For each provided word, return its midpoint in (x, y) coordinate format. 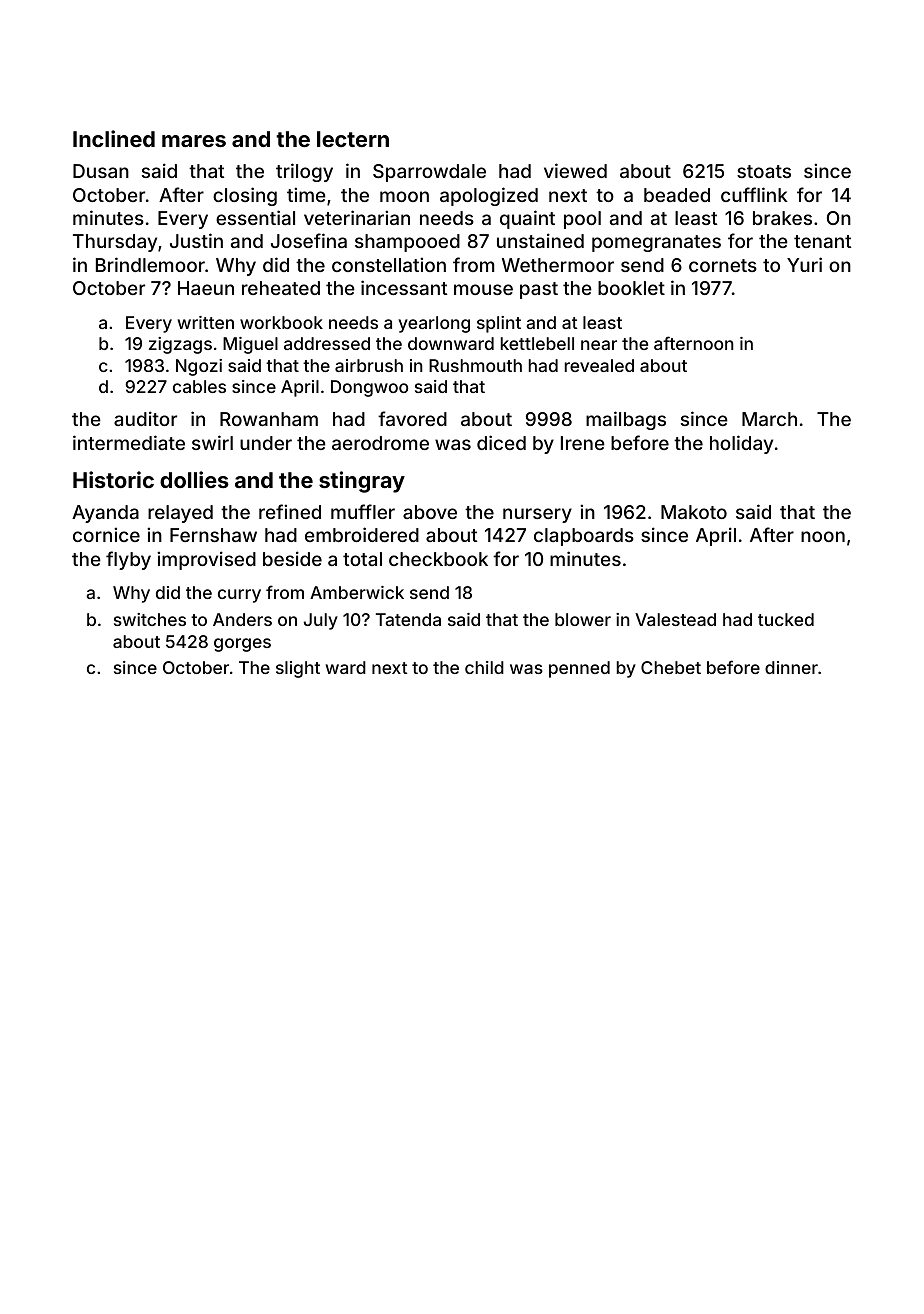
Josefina (309, 240)
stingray (362, 482)
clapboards (584, 537)
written (206, 322)
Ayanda (105, 514)
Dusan (101, 171)
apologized (489, 196)
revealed (599, 365)
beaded (677, 195)
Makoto (694, 512)
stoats (764, 171)
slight (298, 669)
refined (290, 511)
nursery (537, 515)
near (599, 345)
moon (404, 196)
